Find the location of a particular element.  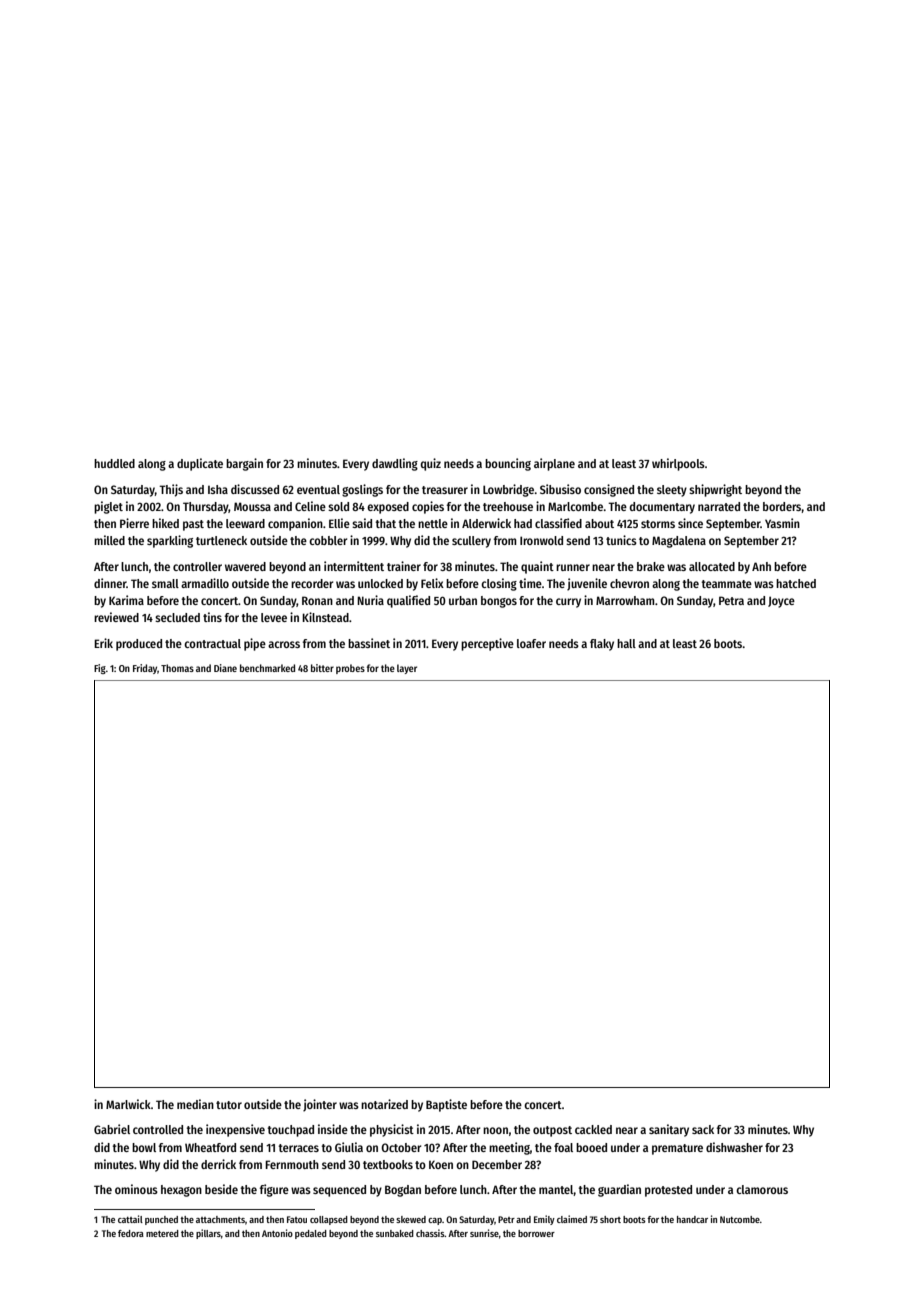

Baptiste is located at coordinates (446, 1105).
